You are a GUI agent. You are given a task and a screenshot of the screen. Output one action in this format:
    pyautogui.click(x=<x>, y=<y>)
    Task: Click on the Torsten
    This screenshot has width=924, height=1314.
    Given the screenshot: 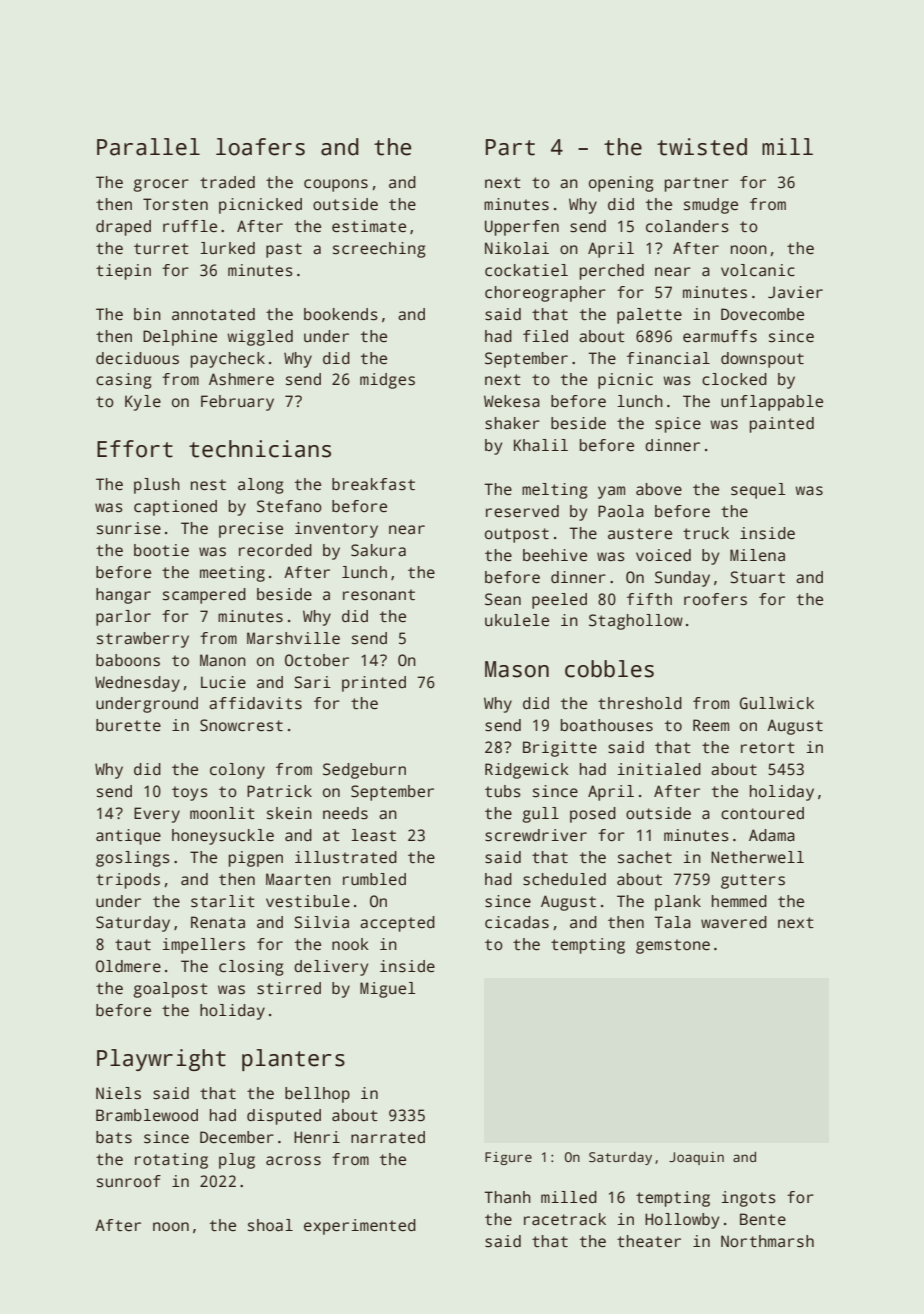 What is the action you would take?
    pyautogui.click(x=175, y=204)
